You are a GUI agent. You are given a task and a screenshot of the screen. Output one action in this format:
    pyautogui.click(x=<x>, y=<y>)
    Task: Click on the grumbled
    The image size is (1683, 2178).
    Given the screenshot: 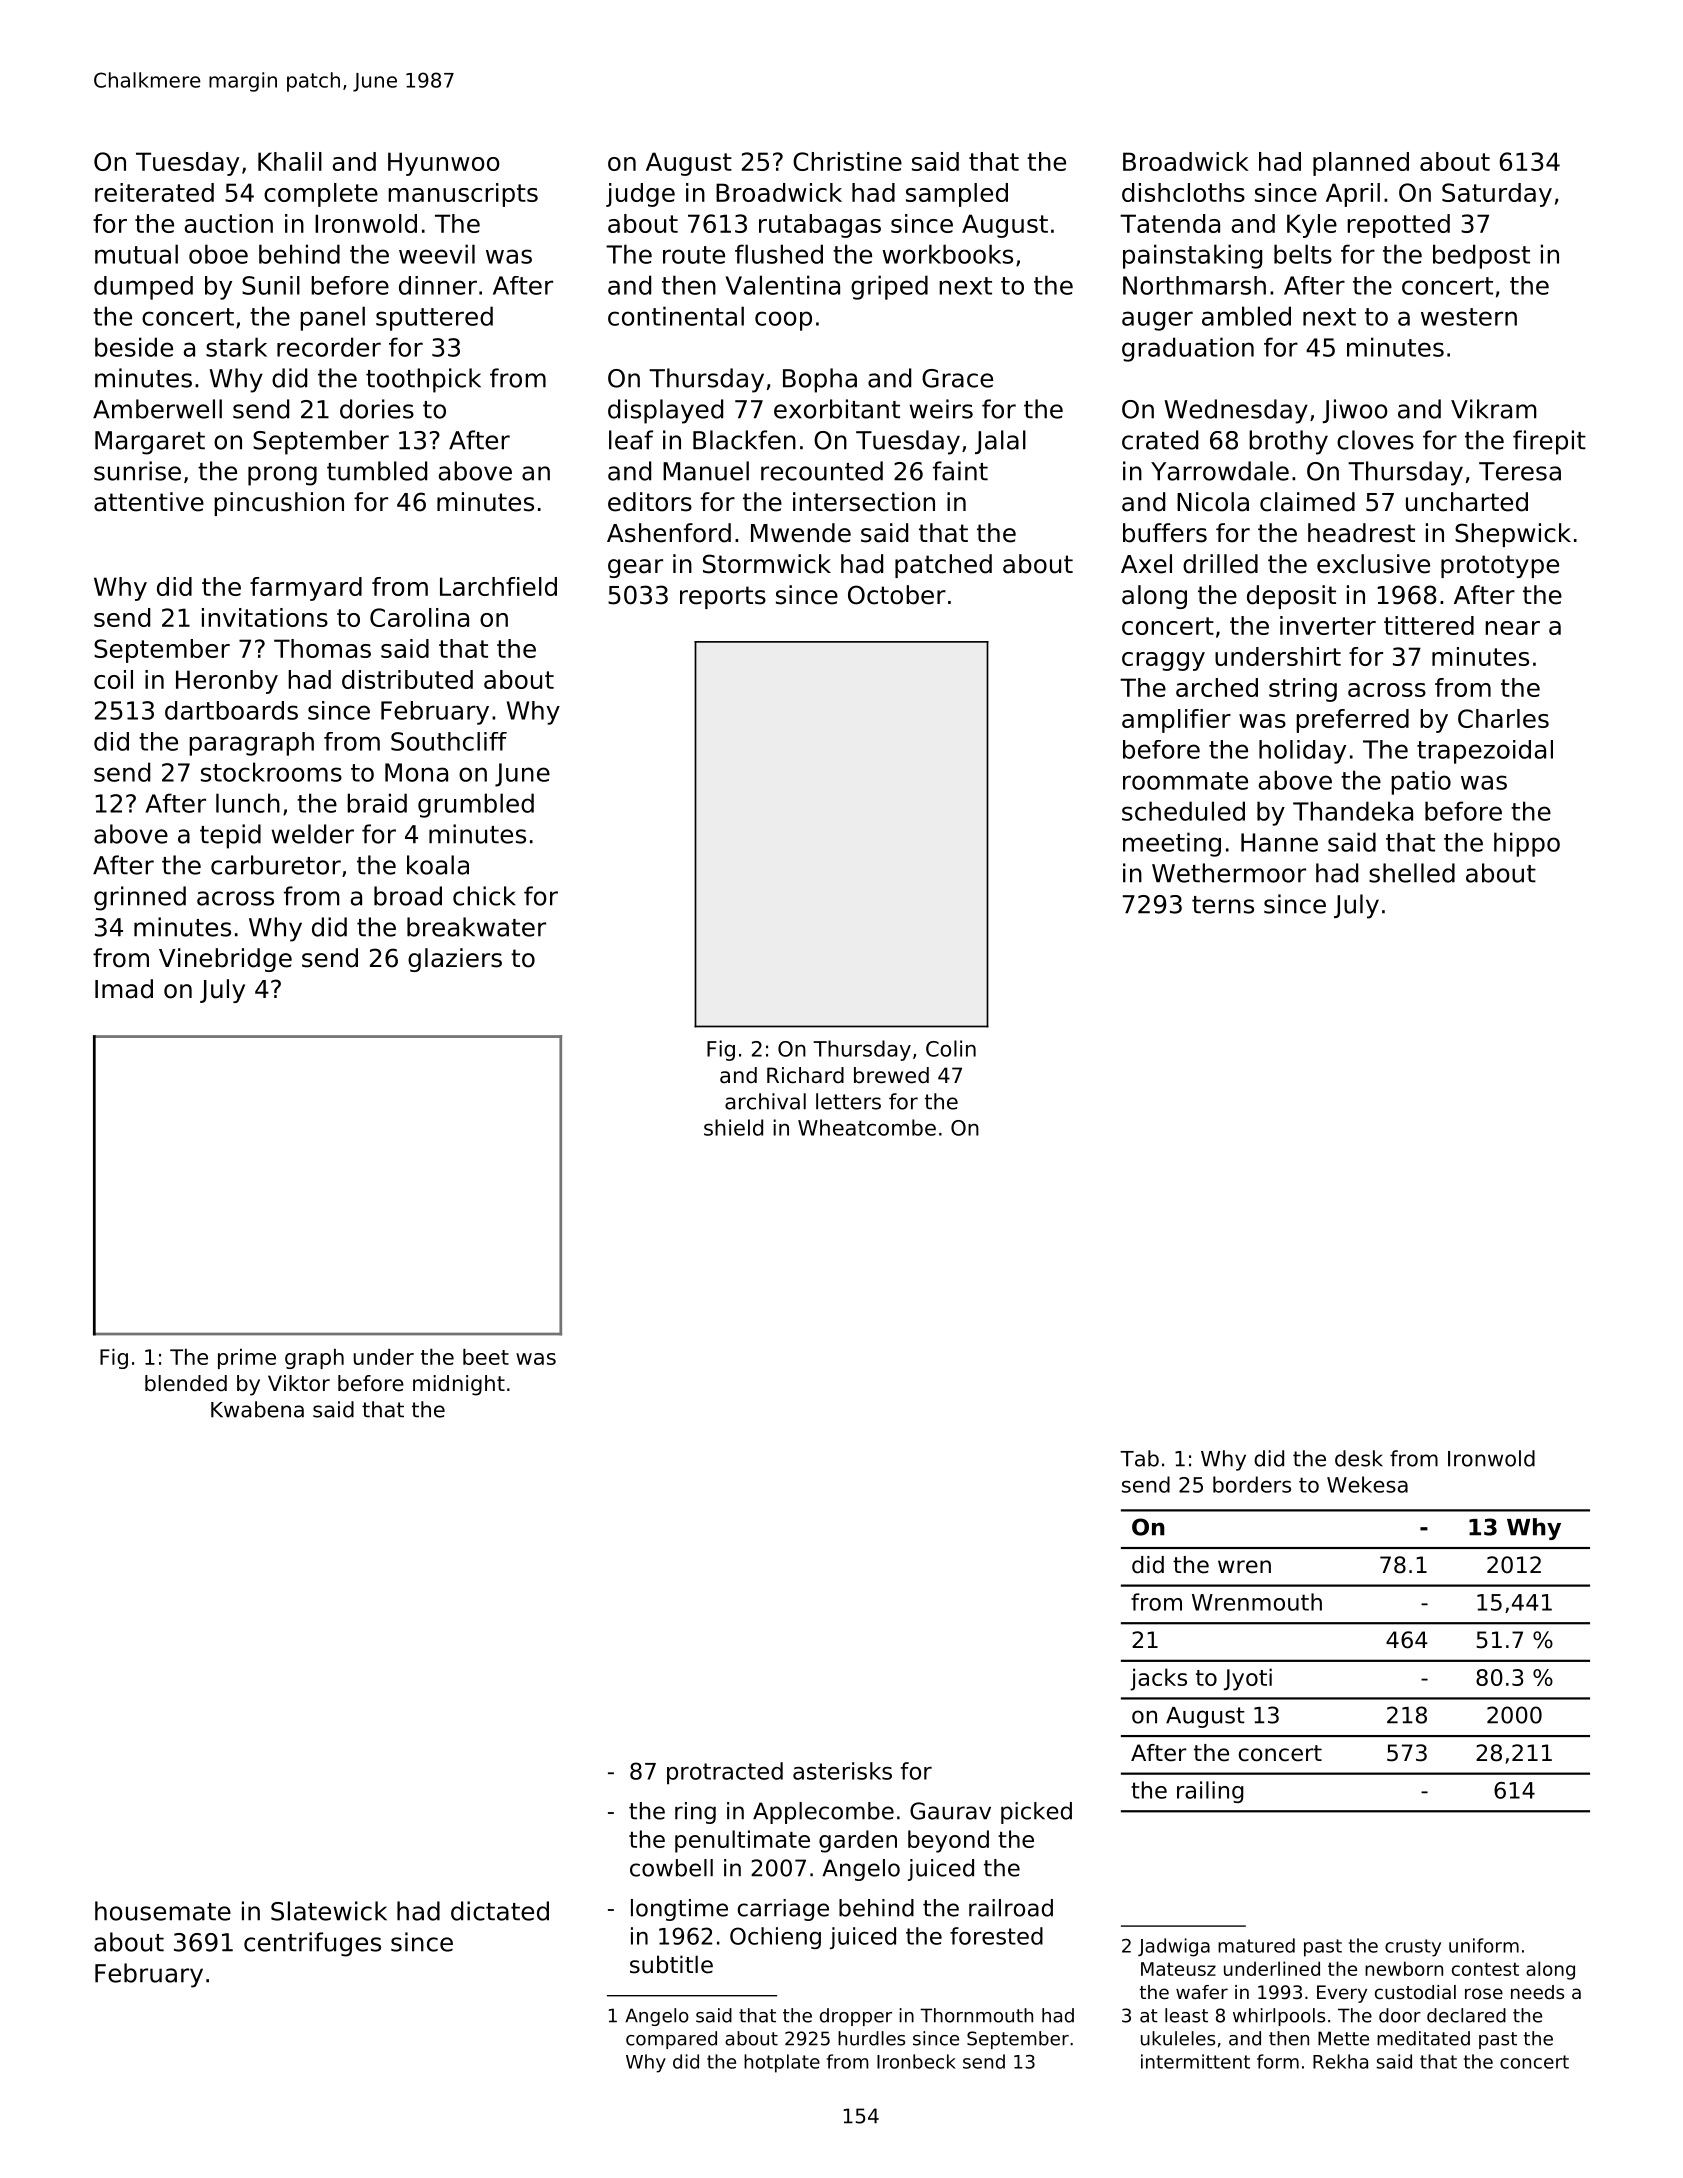 What is the action you would take?
    pyautogui.click(x=476, y=805)
